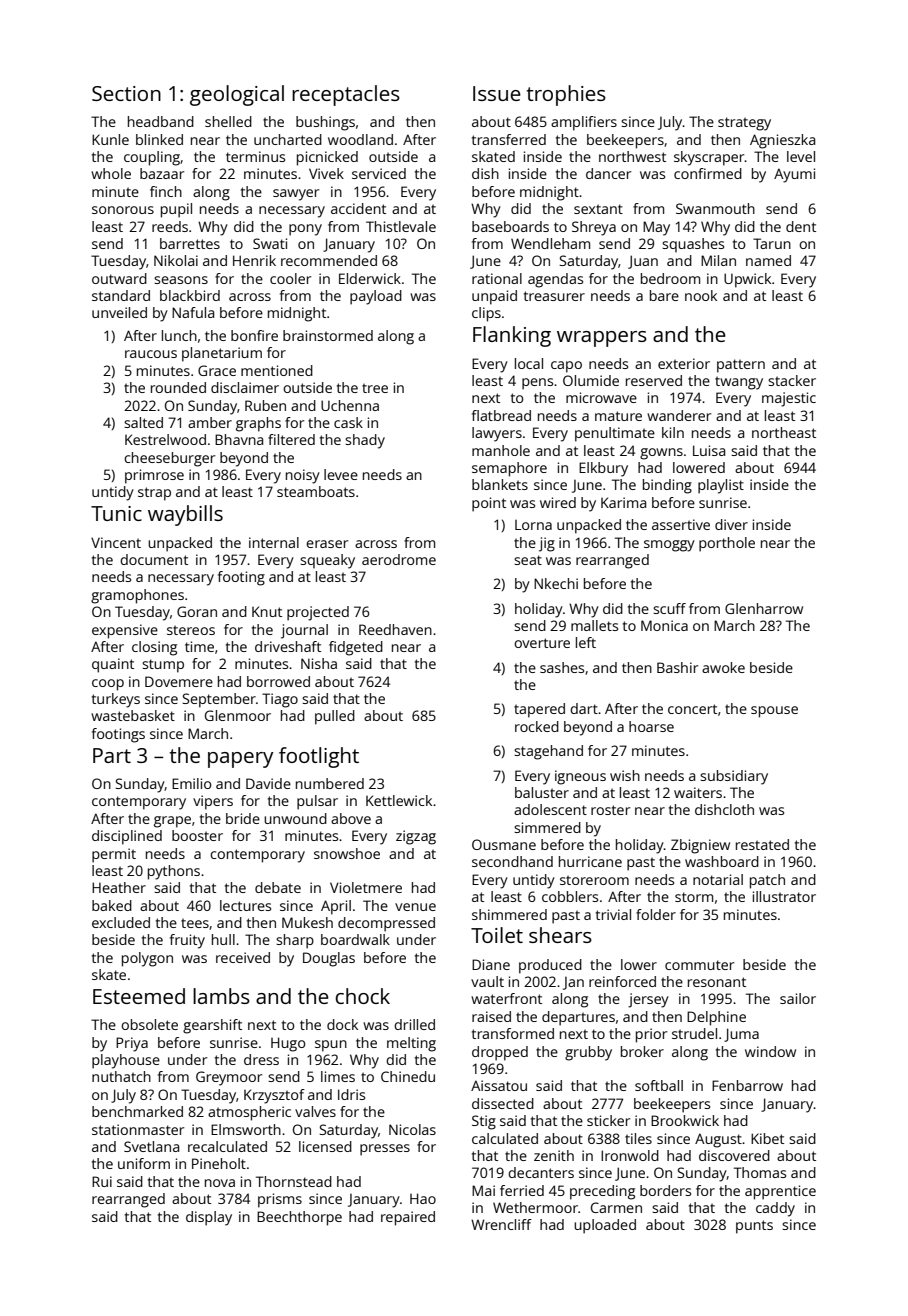 The width and height of the screenshot is (908, 1316). I want to click on Wrencliff, so click(501, 1224).
